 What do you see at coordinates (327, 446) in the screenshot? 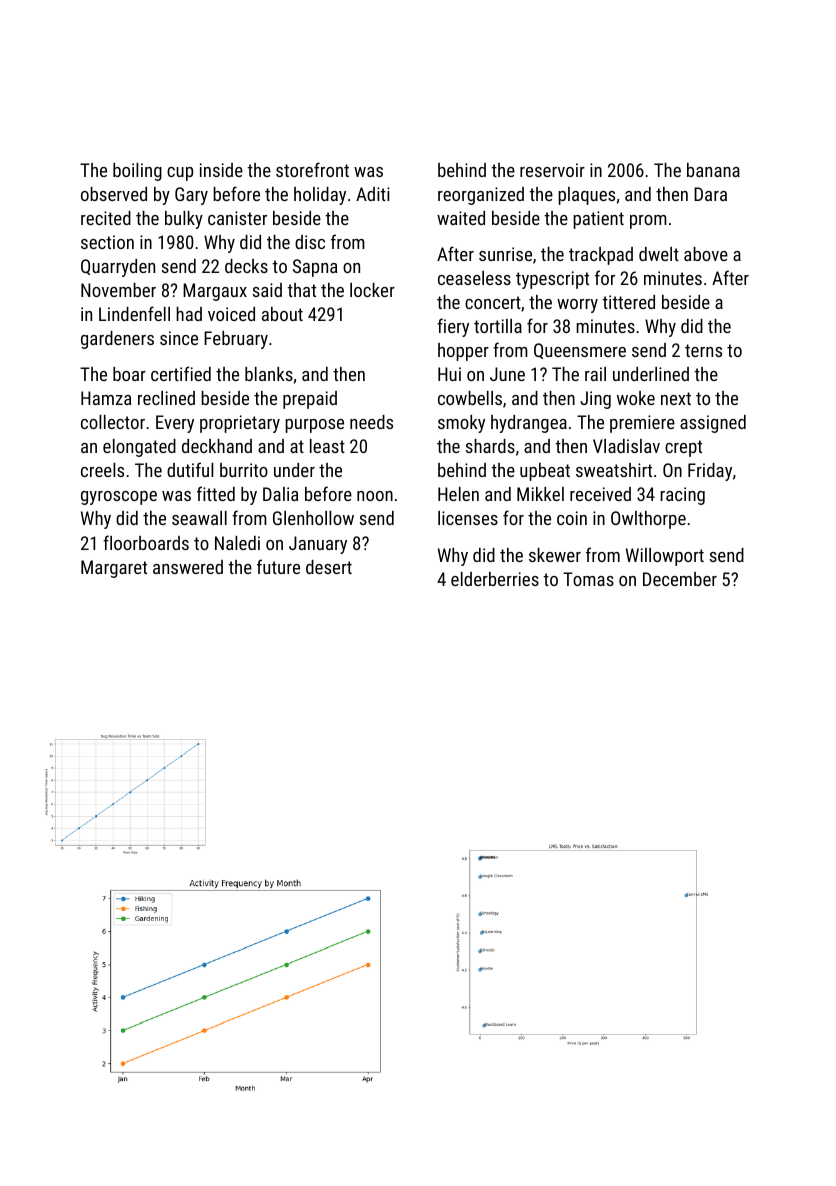
I see `least` at bounding box center [327, 446].
